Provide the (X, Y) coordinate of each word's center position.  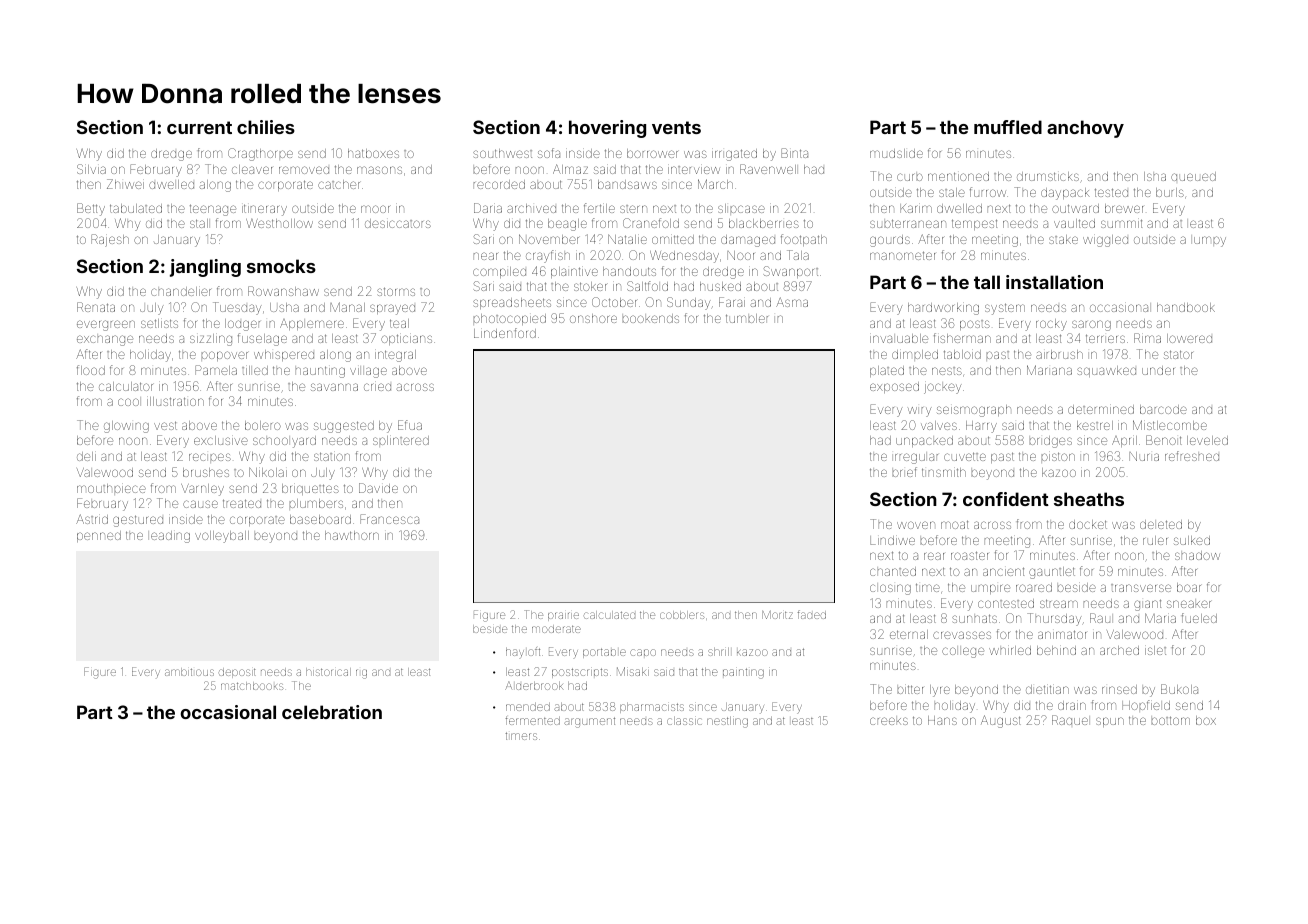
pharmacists (652, 708)
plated (887, 371)
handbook (1186, 307)
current (199, 127)
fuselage (262, 339)
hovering (607, 129)
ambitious (189, 672)
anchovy (1085, 129)
